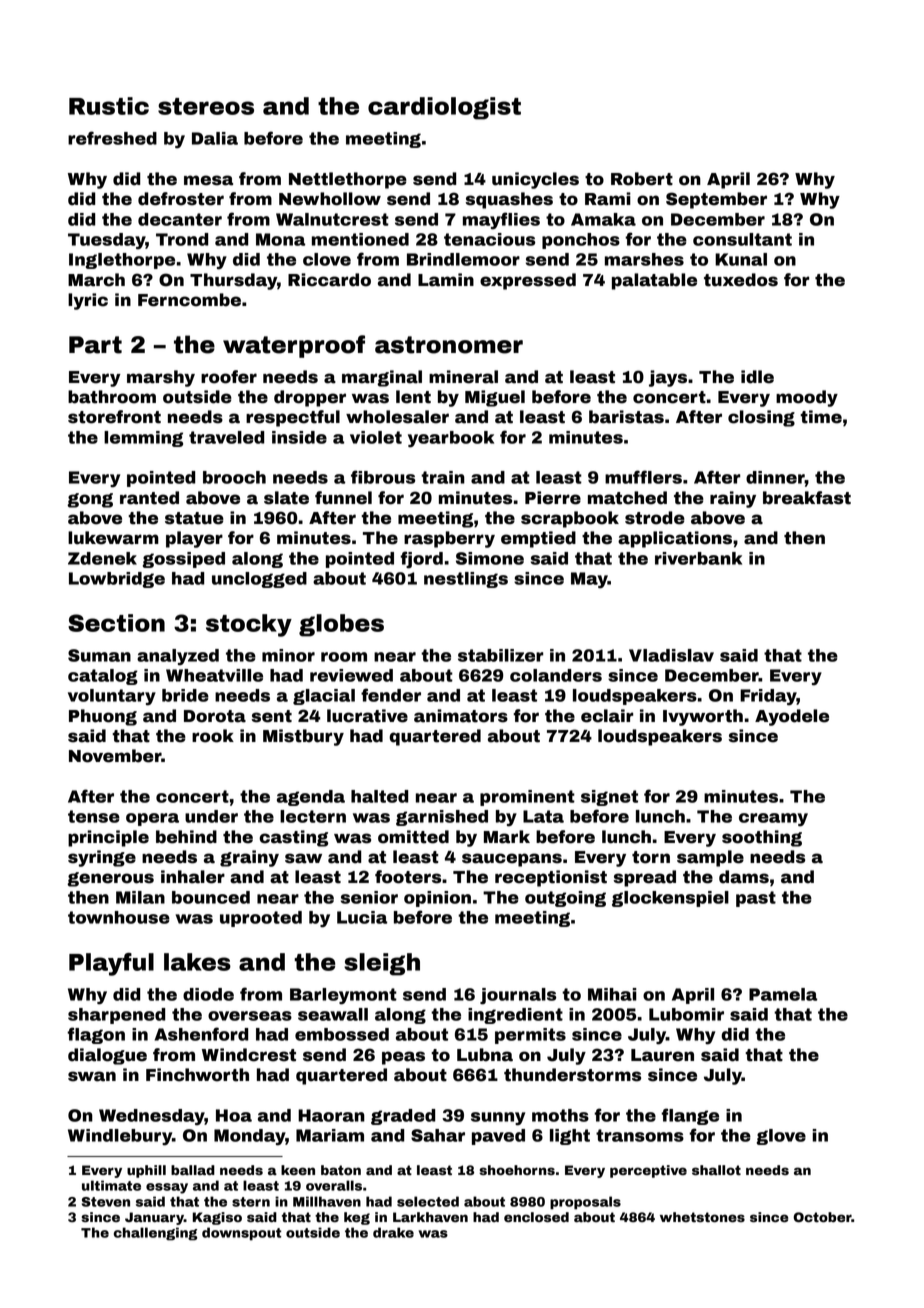  What do you see at coordinates (155, 1234) in the screenshot?
I see `challenging` at bounding box center [155, 1234].
